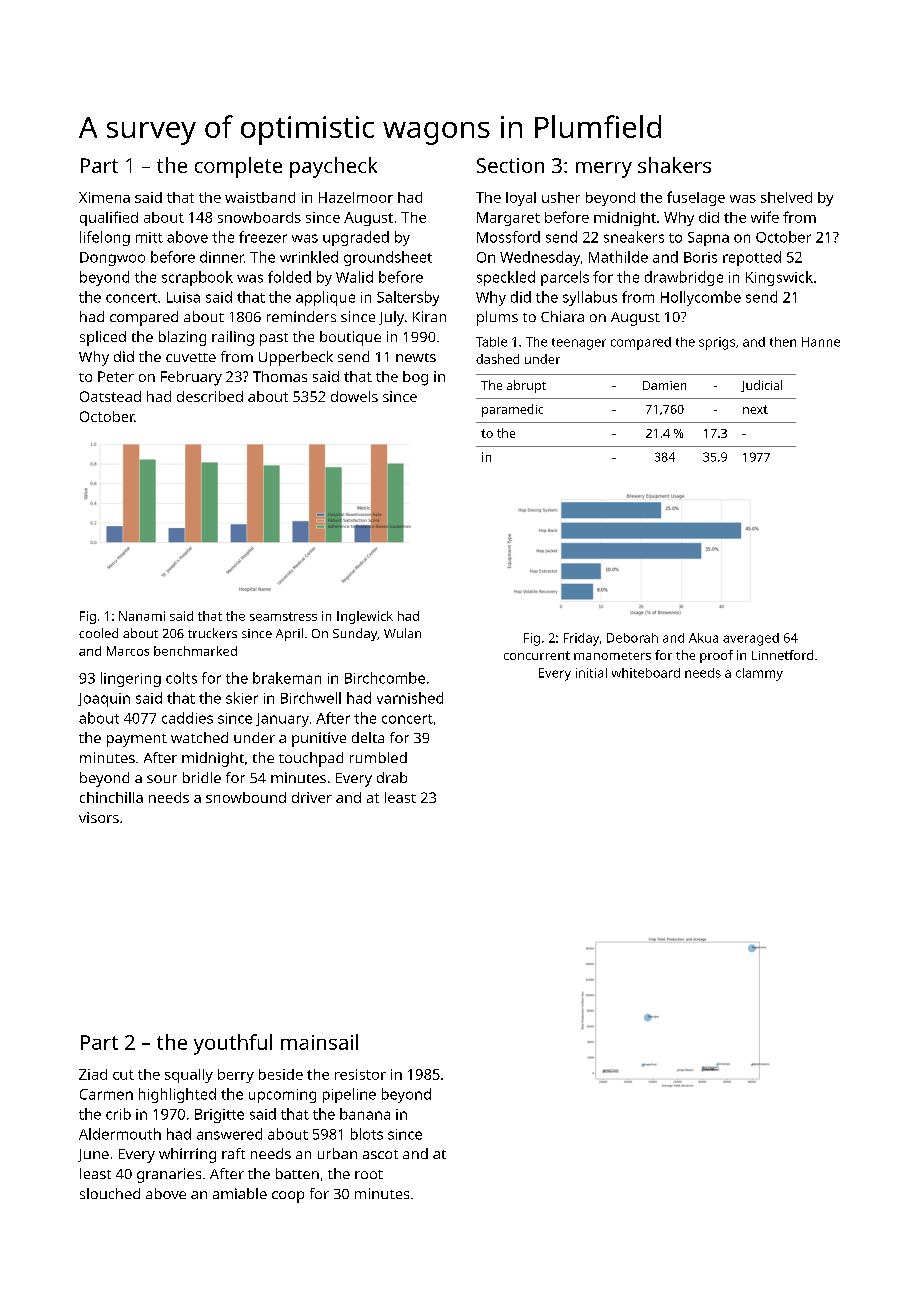 The width and height of the screenshot is (924, 1308). Describe the element at coordinates (319, 1042) in the screenshot. I see `mainsail` at that location.
